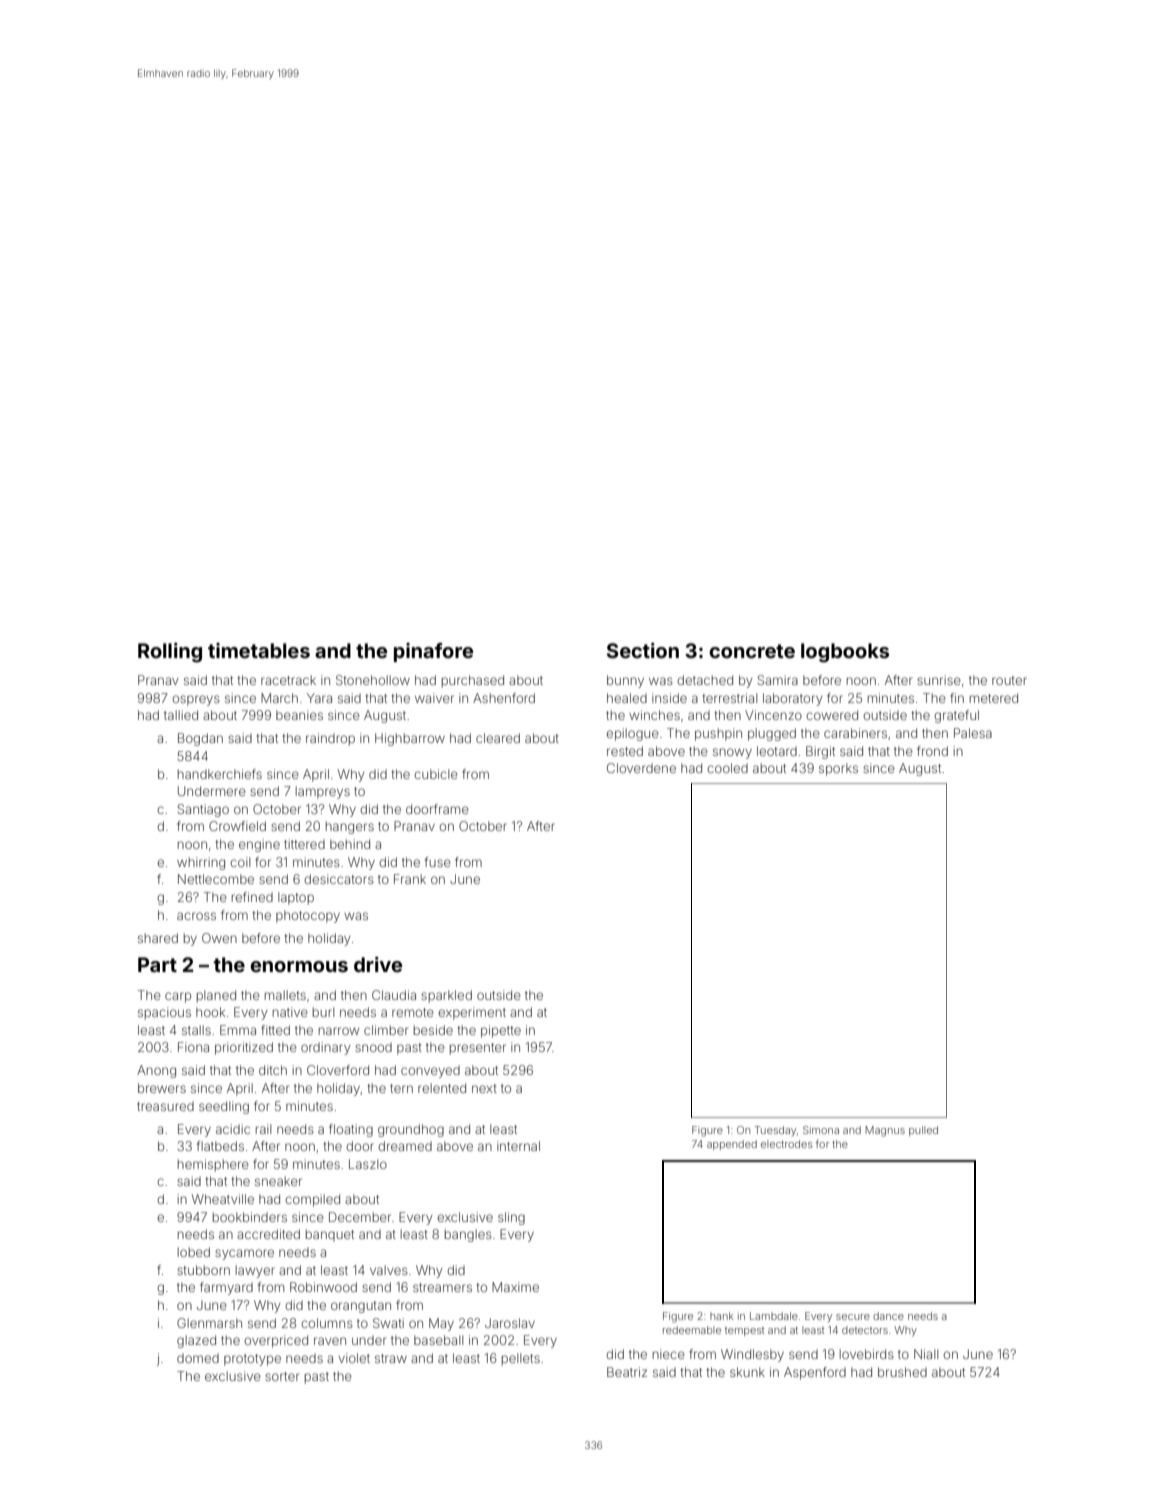  I want to click on electrodes, so click(787, 1144).
